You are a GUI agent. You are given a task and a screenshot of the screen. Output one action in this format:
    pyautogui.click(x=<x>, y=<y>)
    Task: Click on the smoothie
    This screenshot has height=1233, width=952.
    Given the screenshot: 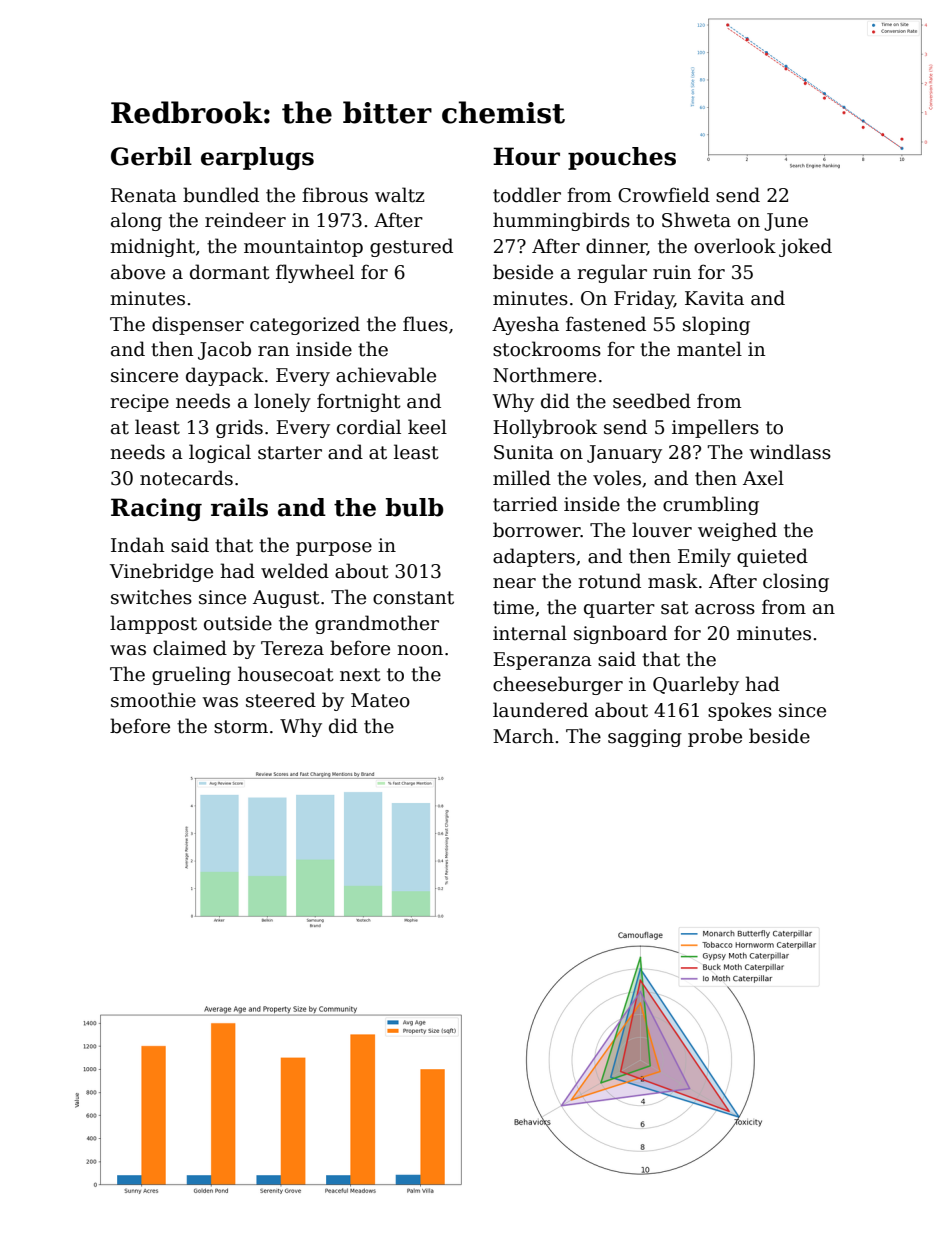 What is the action you would take?
    pyautogui.click(x=153, y=700)
